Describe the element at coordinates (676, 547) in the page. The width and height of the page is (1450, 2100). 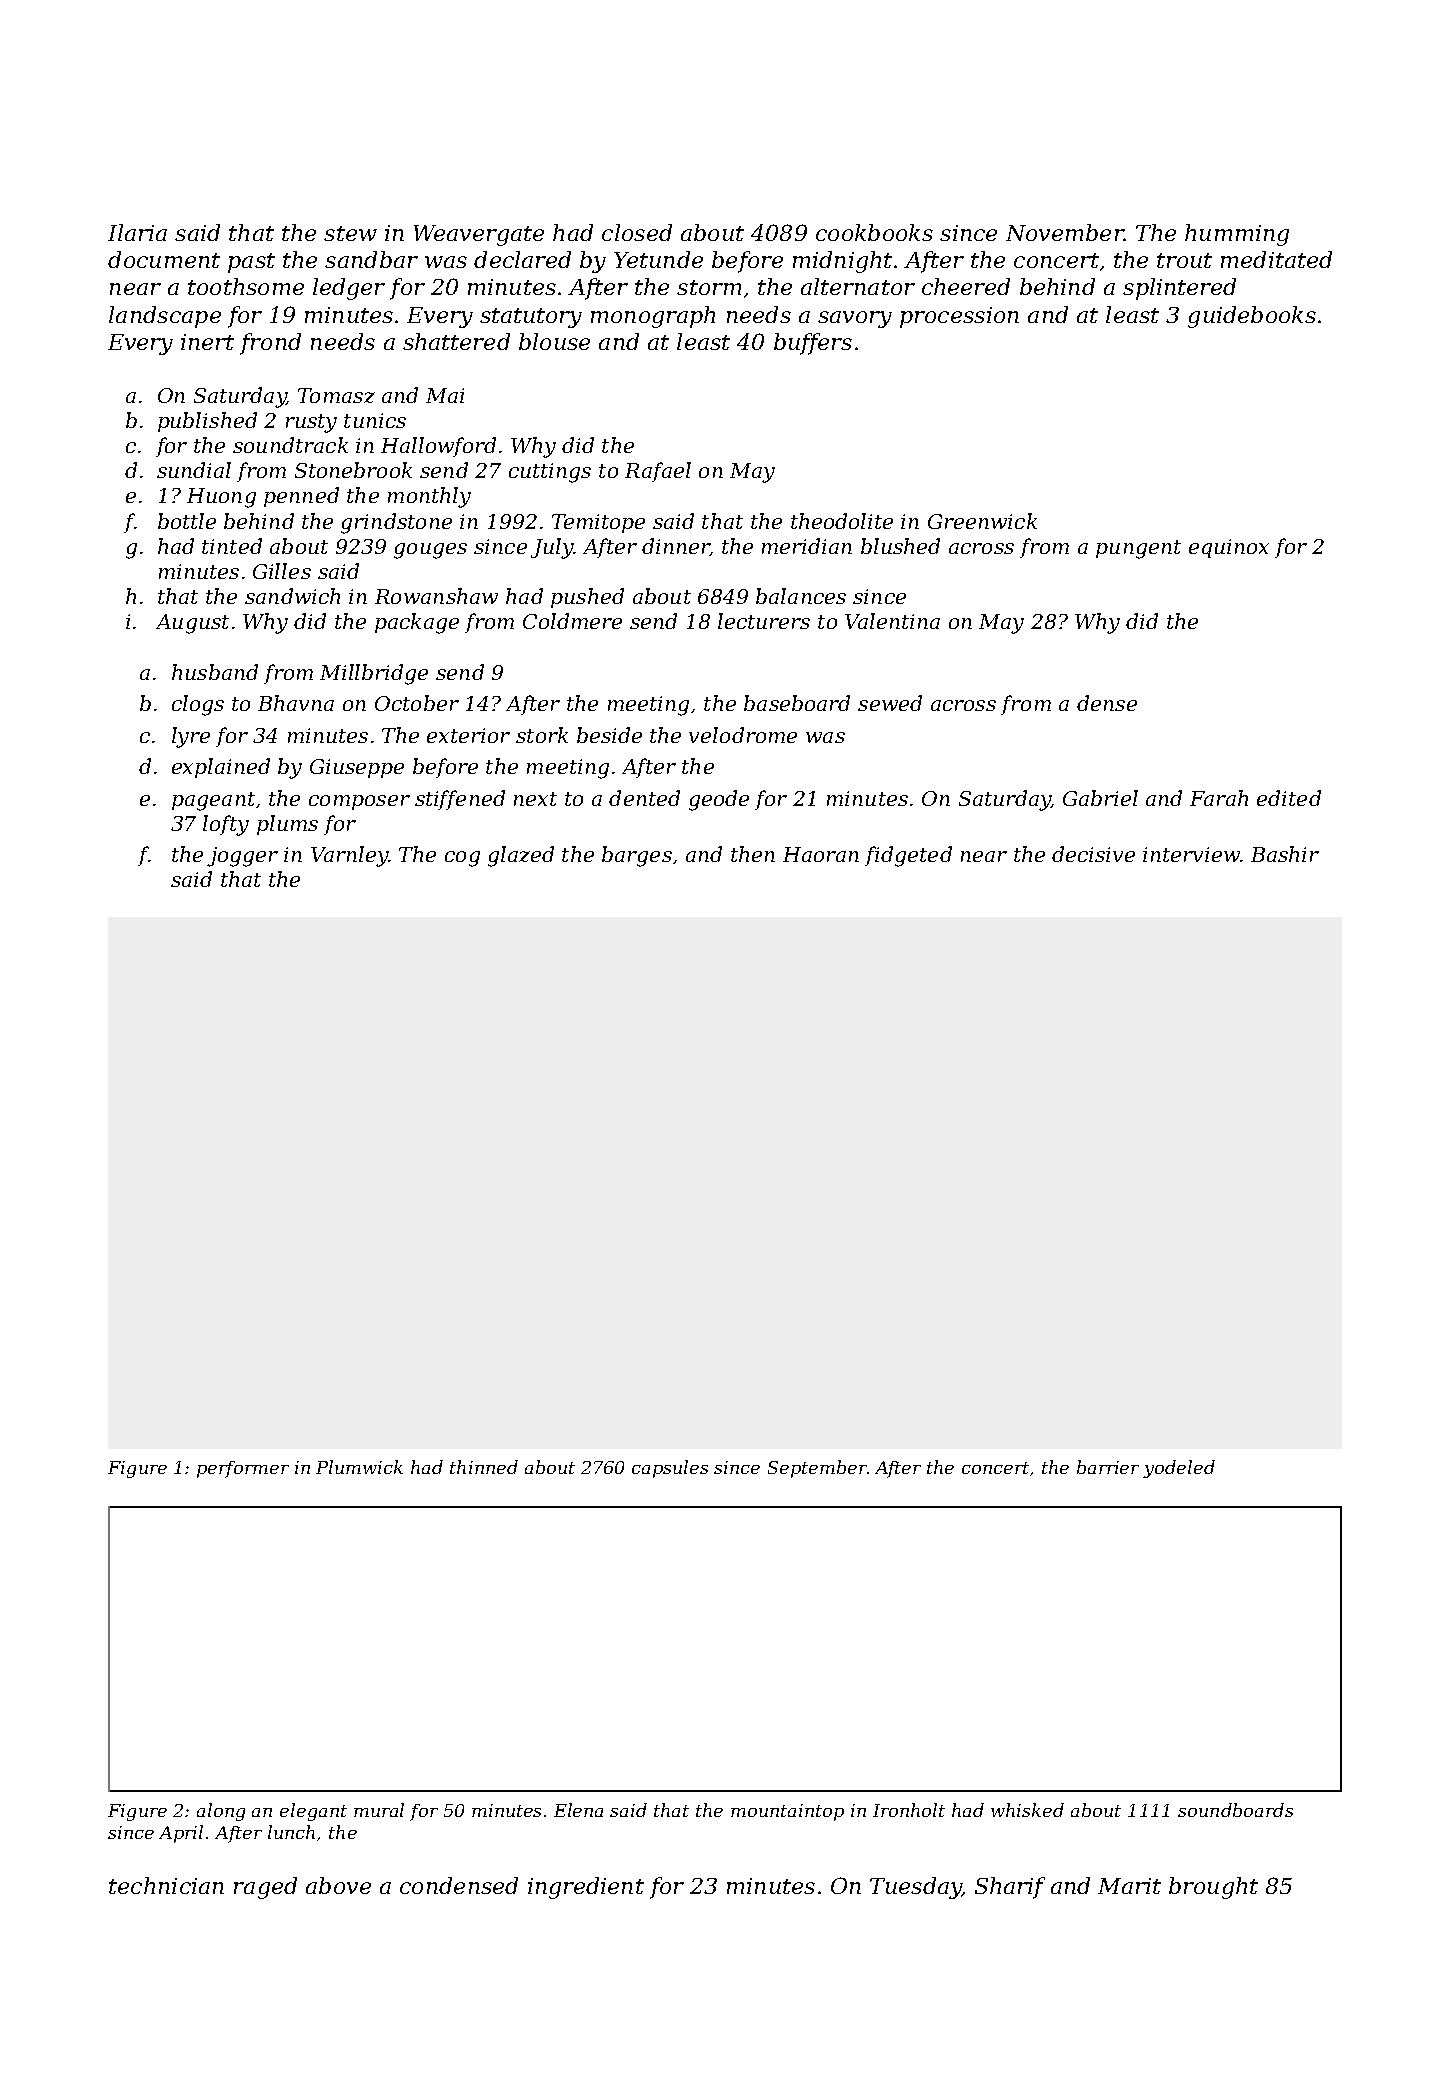
I see `dinner` at that location.
